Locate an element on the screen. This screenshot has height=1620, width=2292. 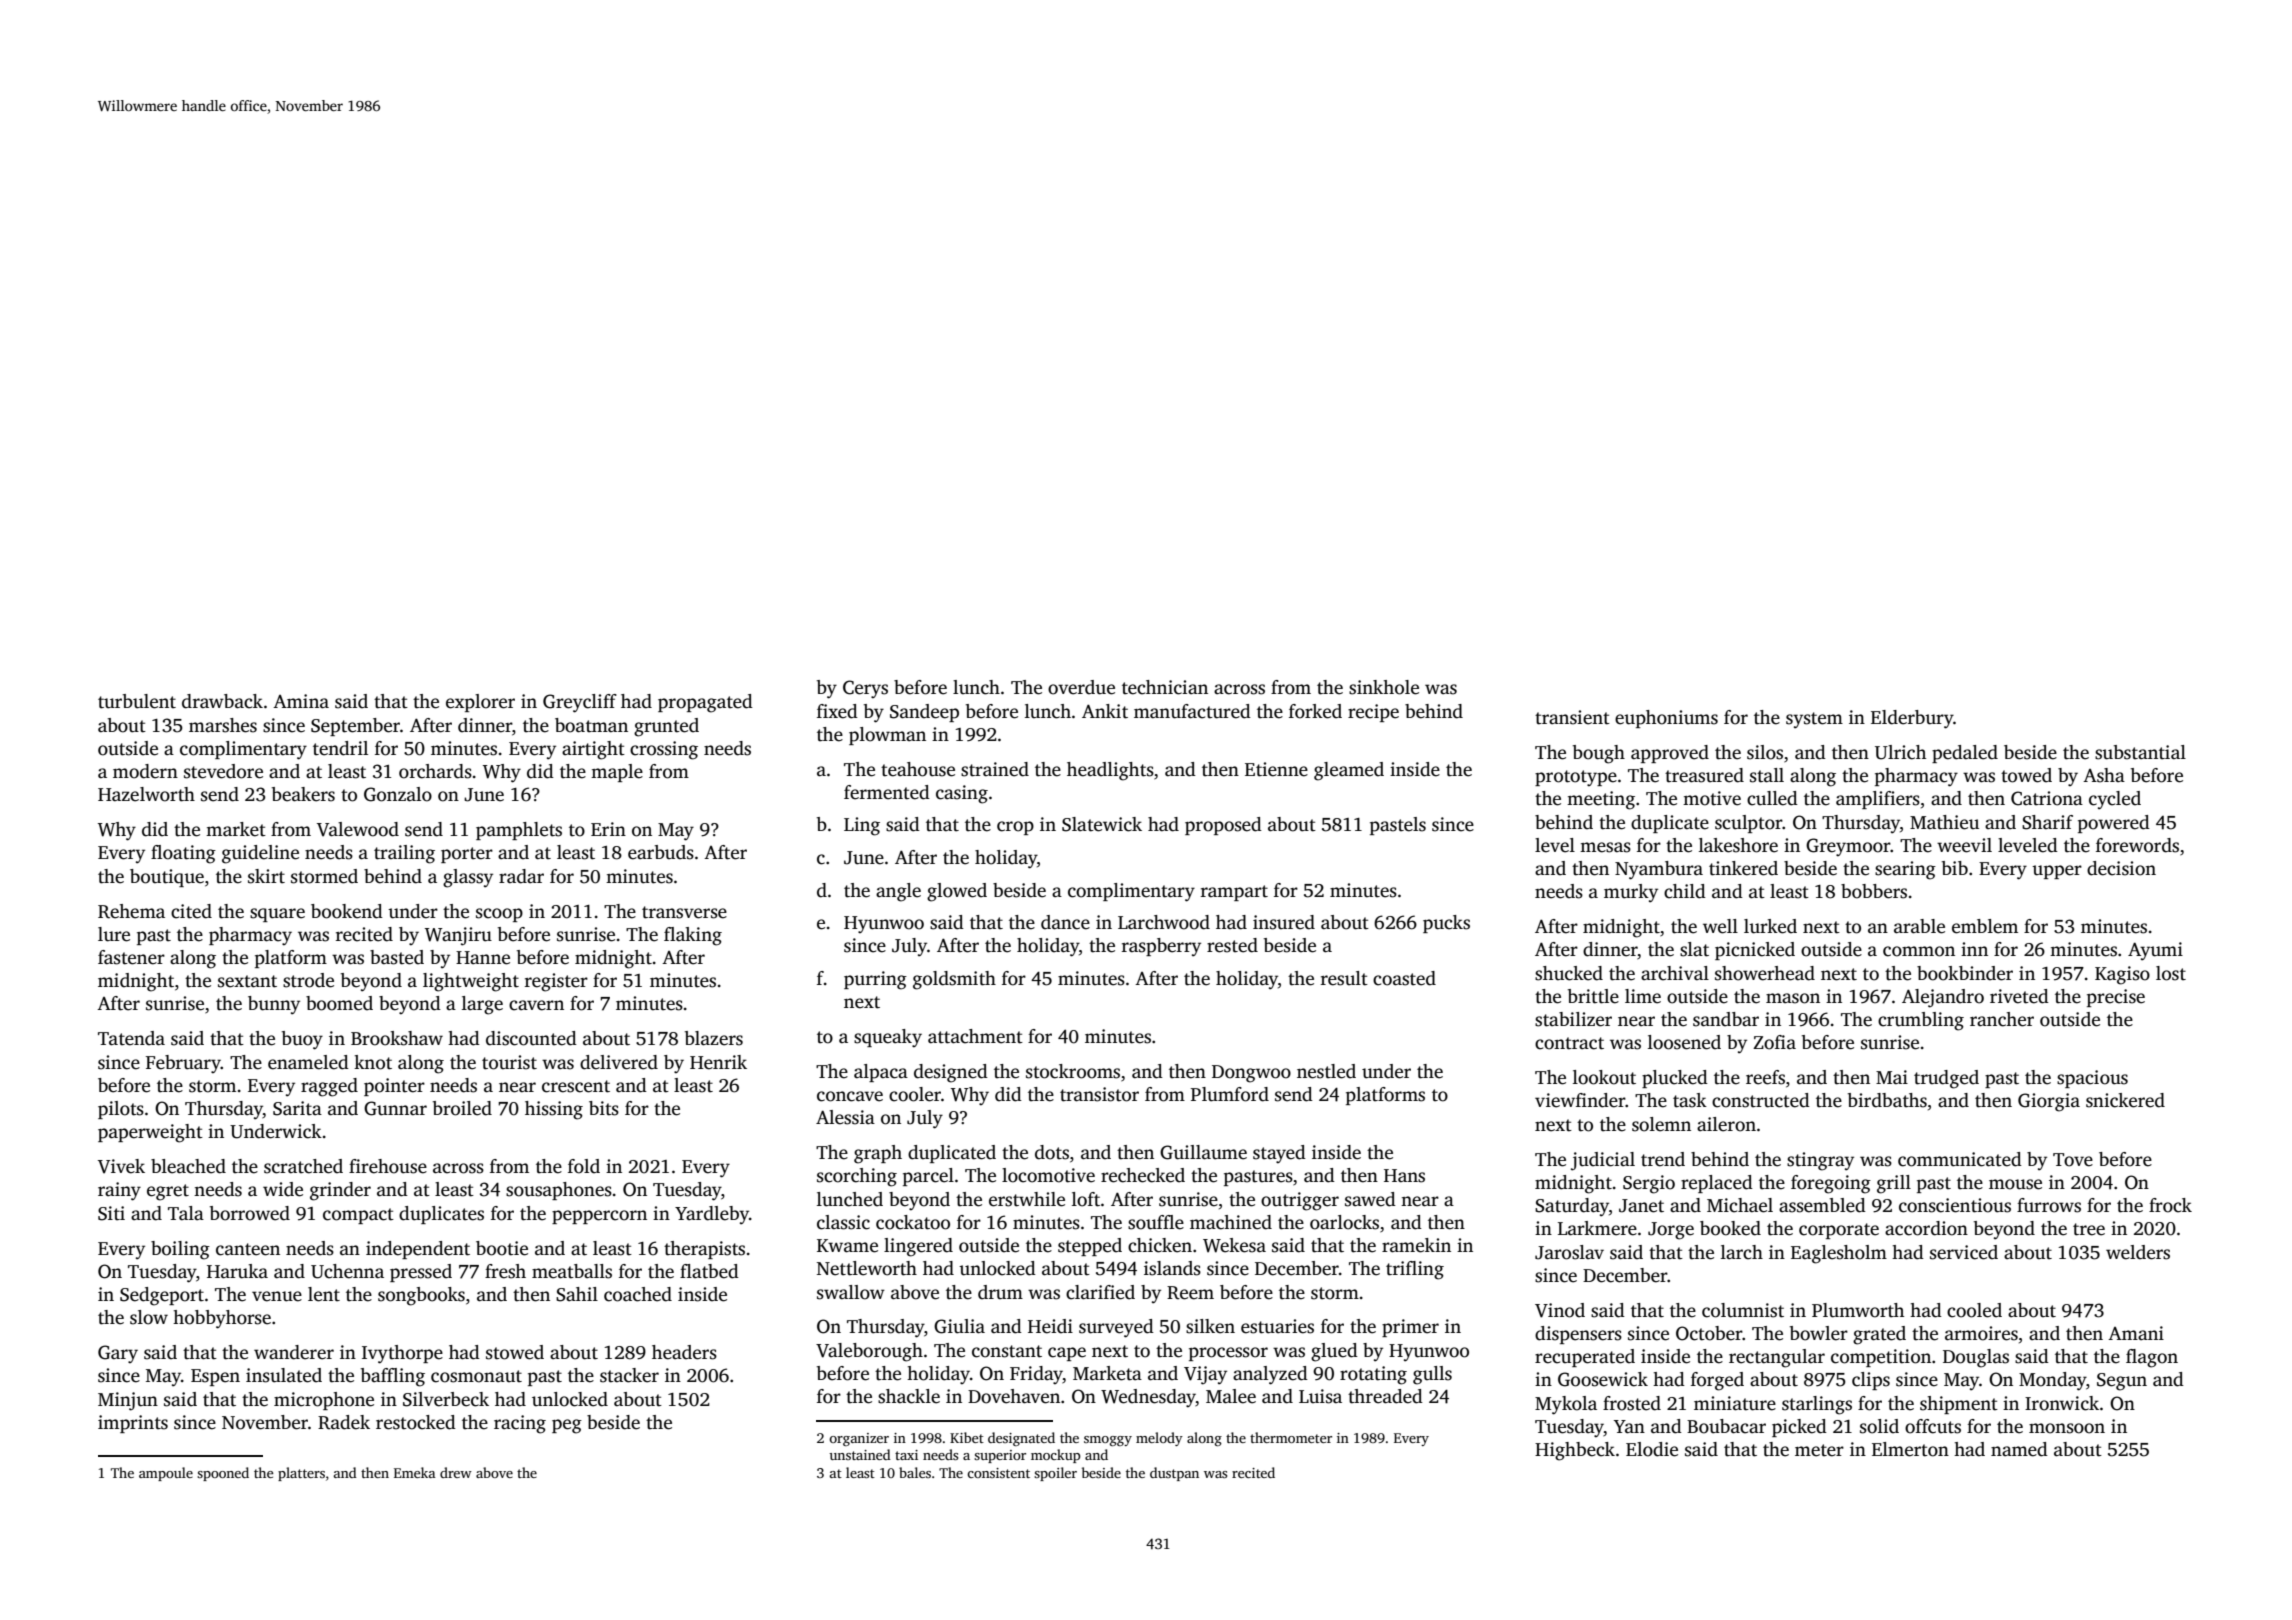
system is located at coordinates (1814, 720).
